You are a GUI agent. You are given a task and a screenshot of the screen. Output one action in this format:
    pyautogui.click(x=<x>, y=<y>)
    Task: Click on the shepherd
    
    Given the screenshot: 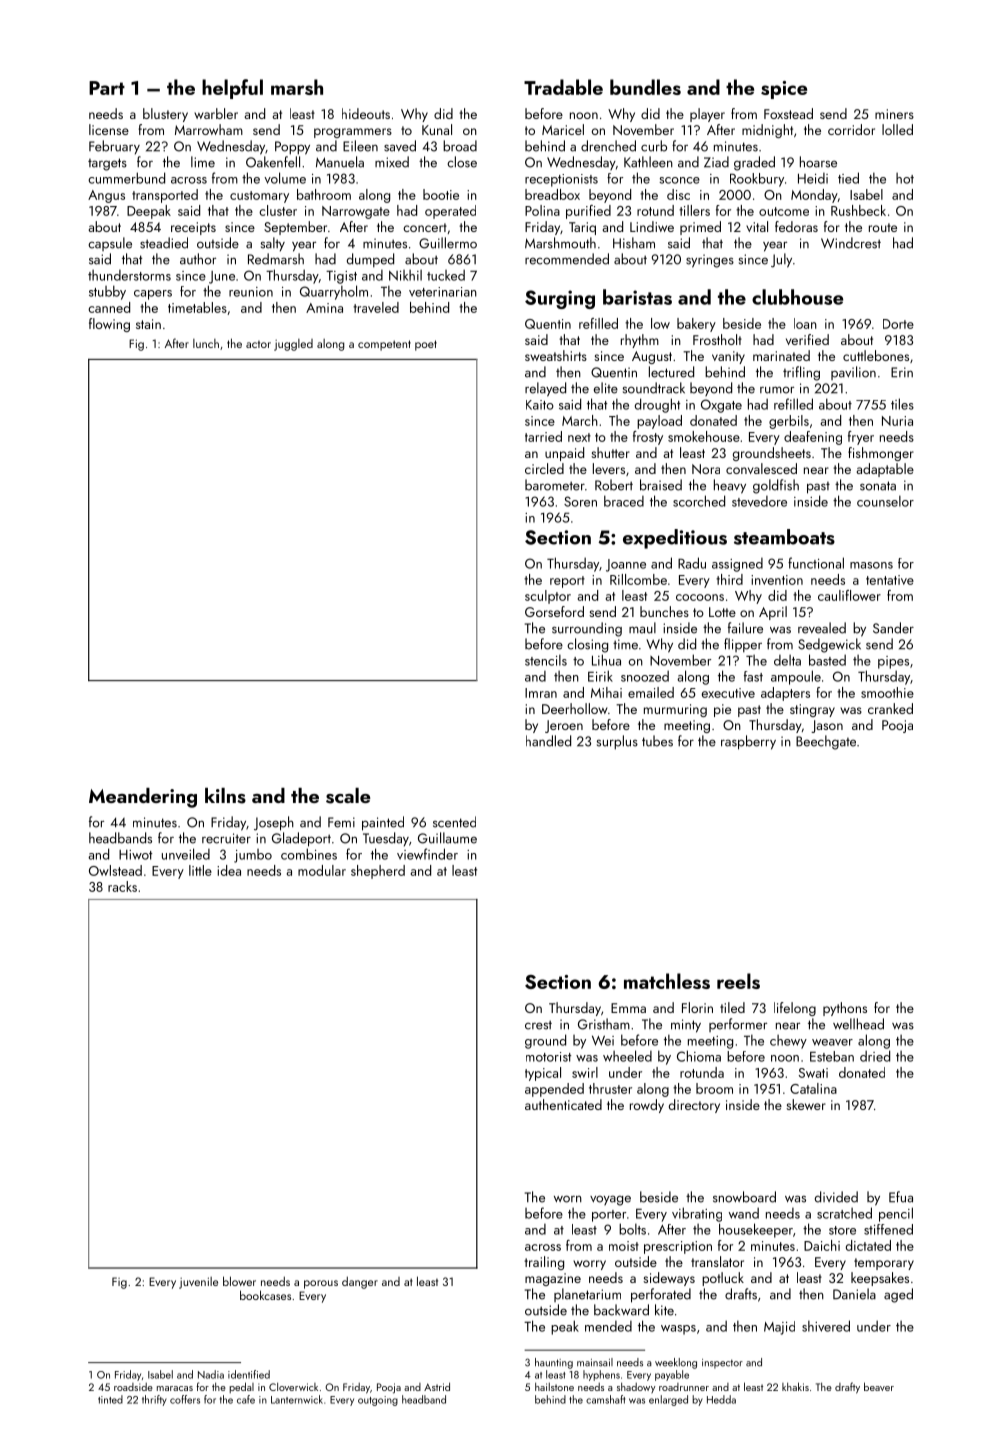 What is the action you would take?
    pyautogui.click(x=378, y=872)
